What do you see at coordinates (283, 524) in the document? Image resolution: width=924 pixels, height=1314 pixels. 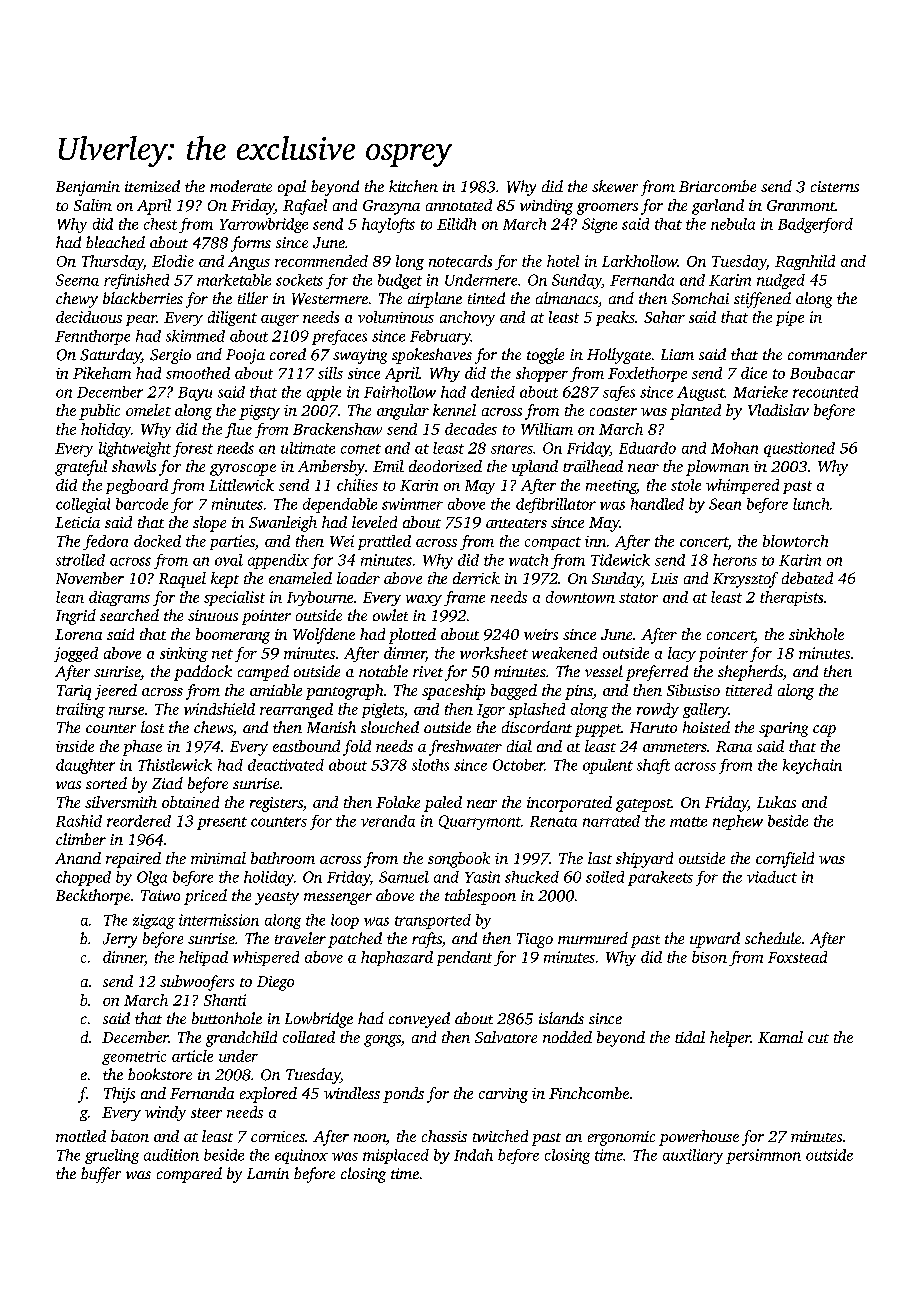 I see `Swanleigh` at bounding box center [283, 524].
